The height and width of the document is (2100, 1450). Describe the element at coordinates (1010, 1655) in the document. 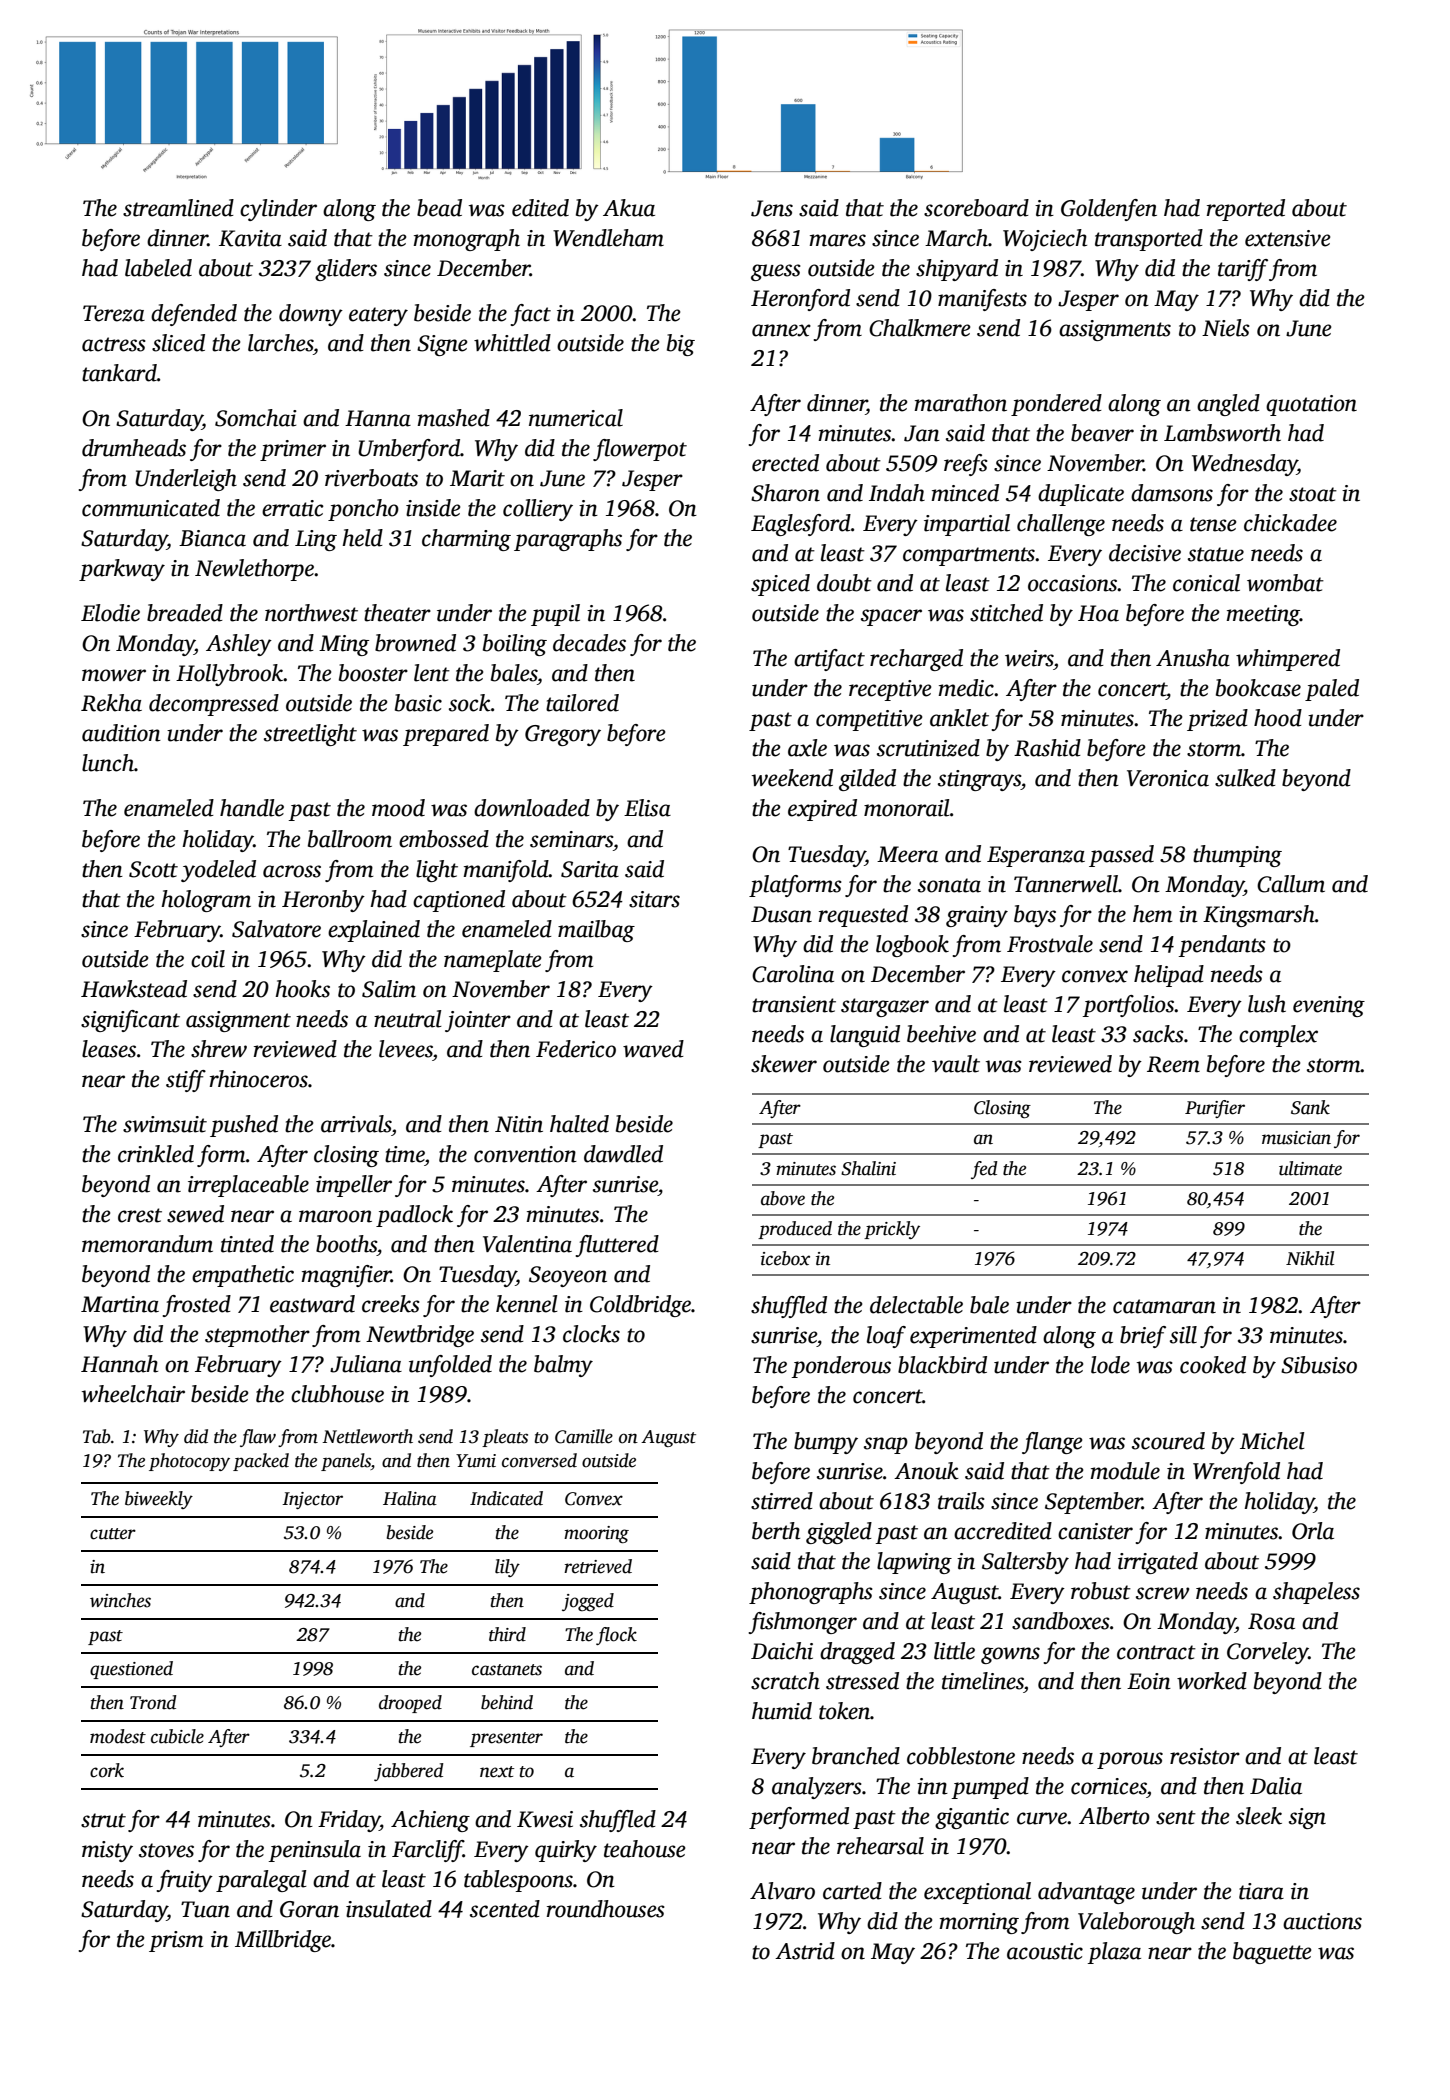

I see `gowns` at that location.
